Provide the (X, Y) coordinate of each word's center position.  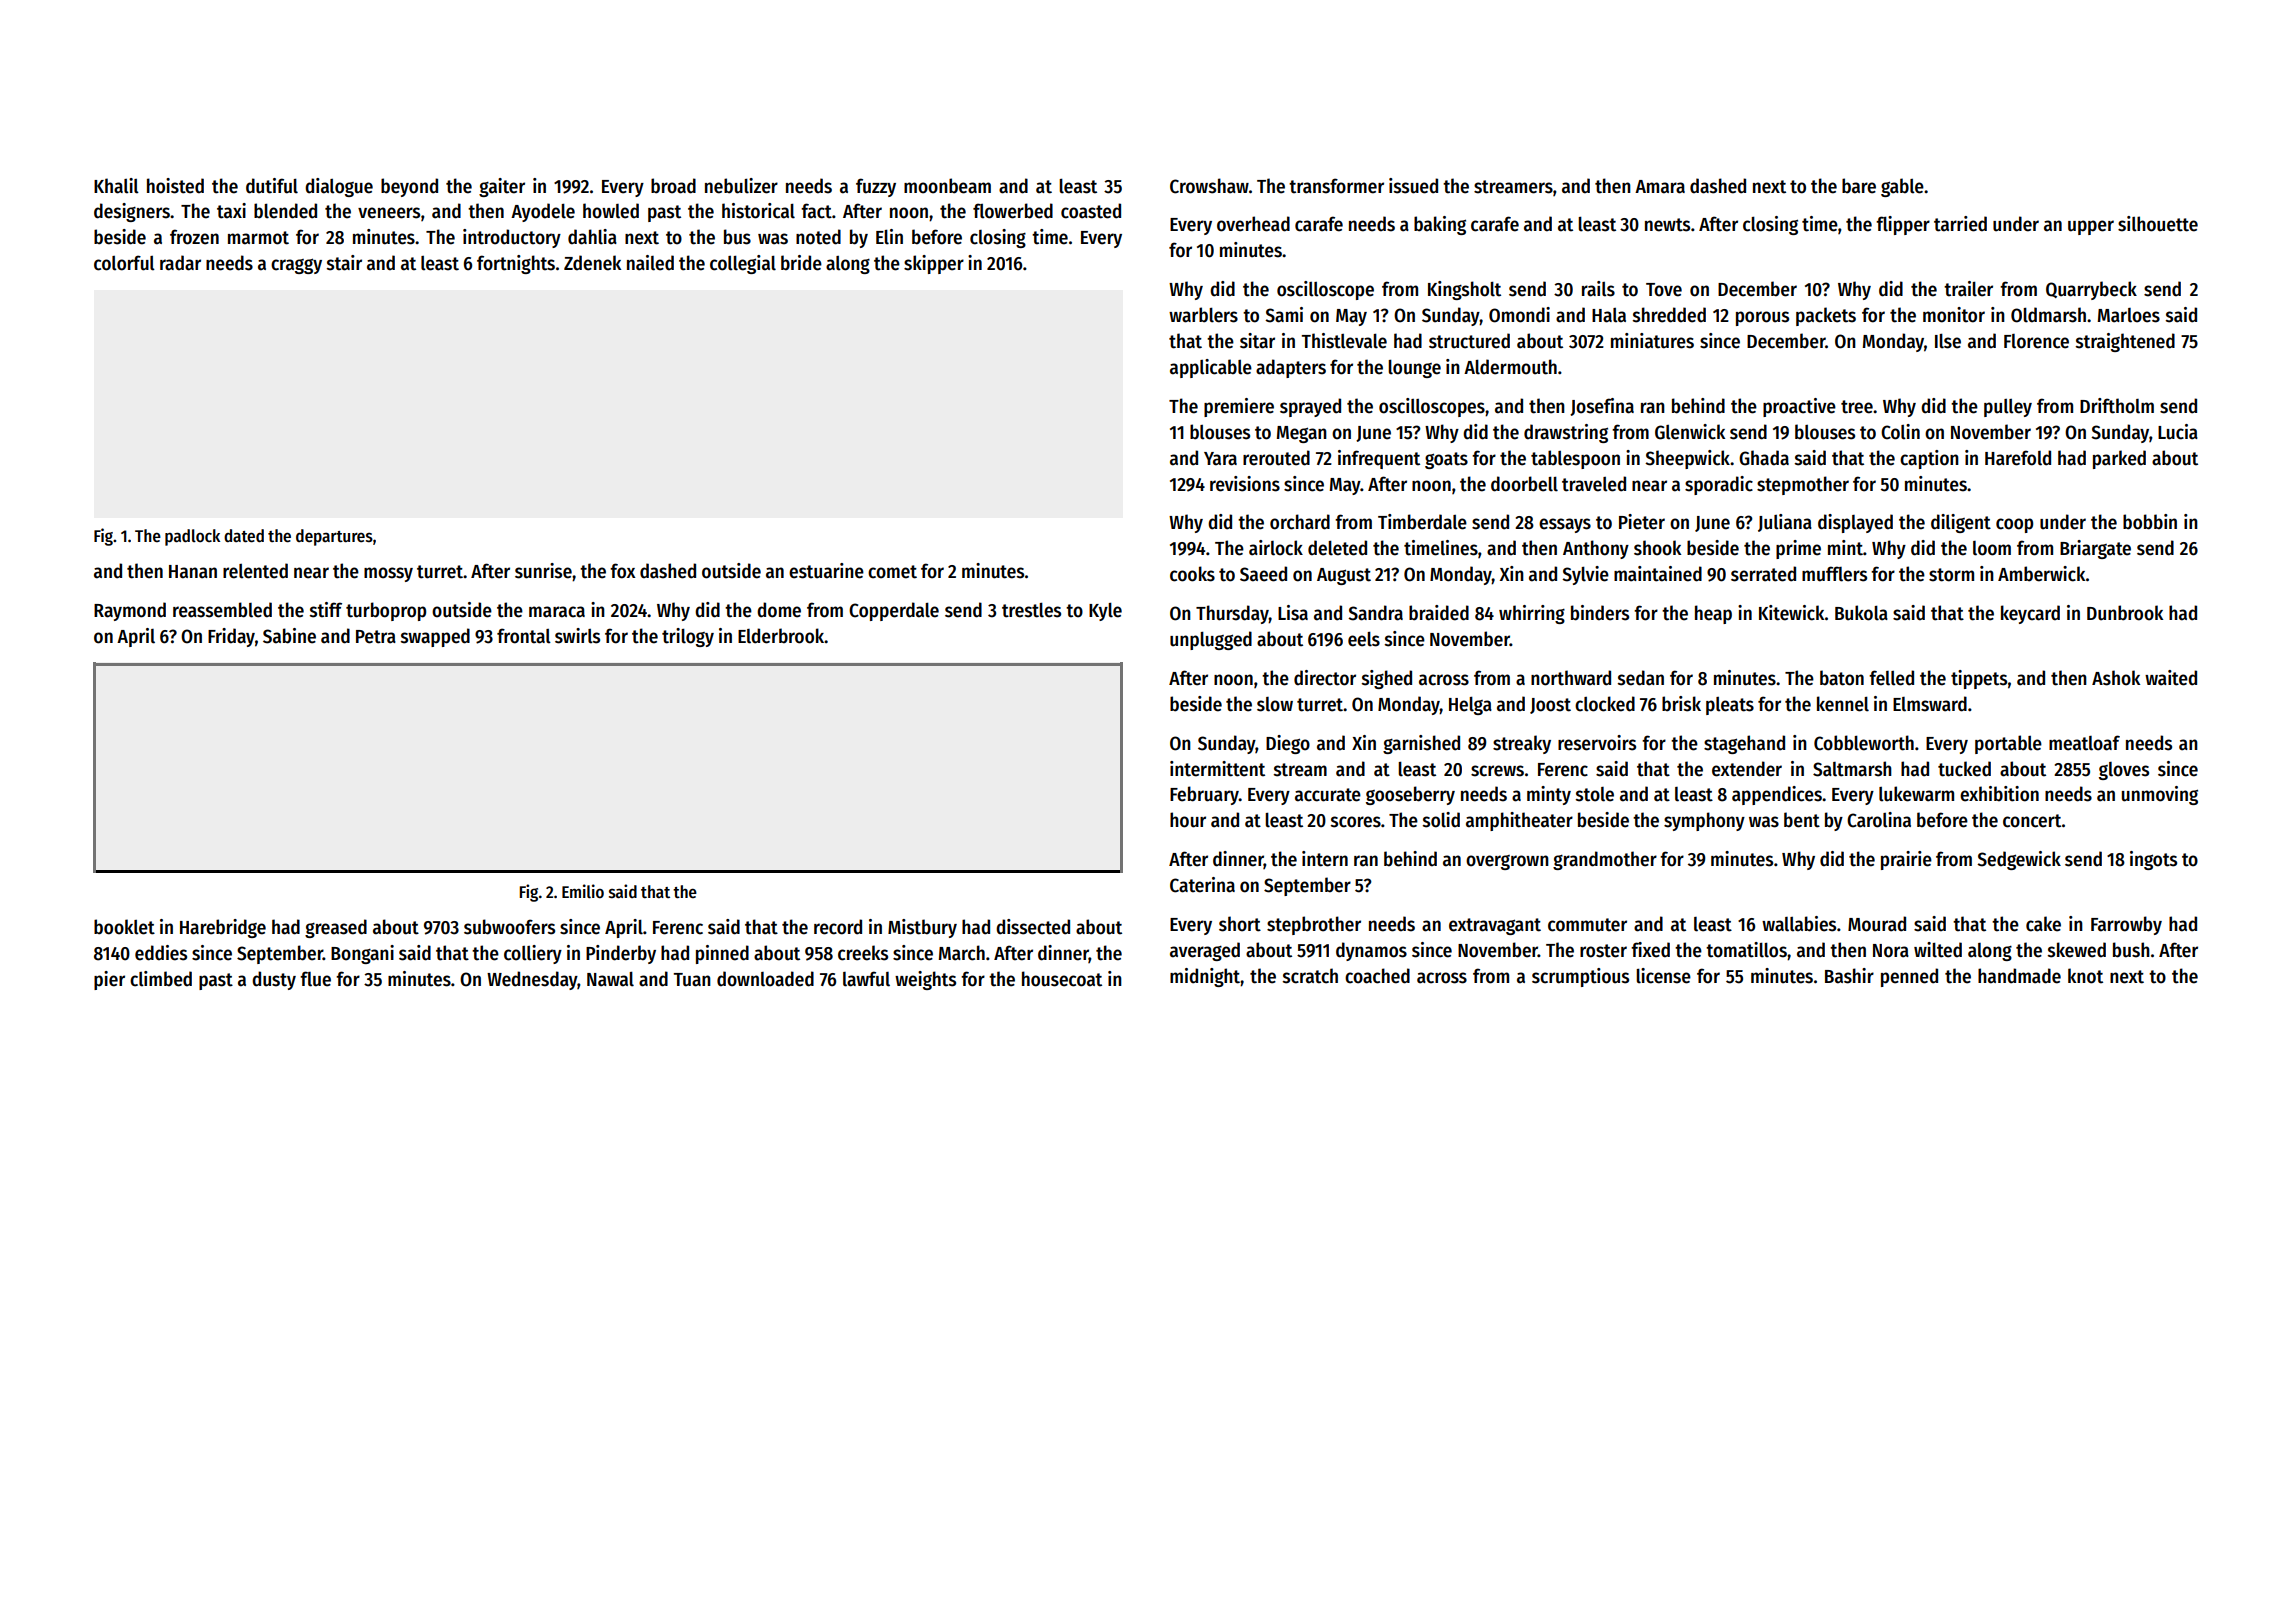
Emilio (583, 891)
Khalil (116, 186)
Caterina (1202, 885)
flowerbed (1013, 211)
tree (1857, 407)
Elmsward (1930, 704)
